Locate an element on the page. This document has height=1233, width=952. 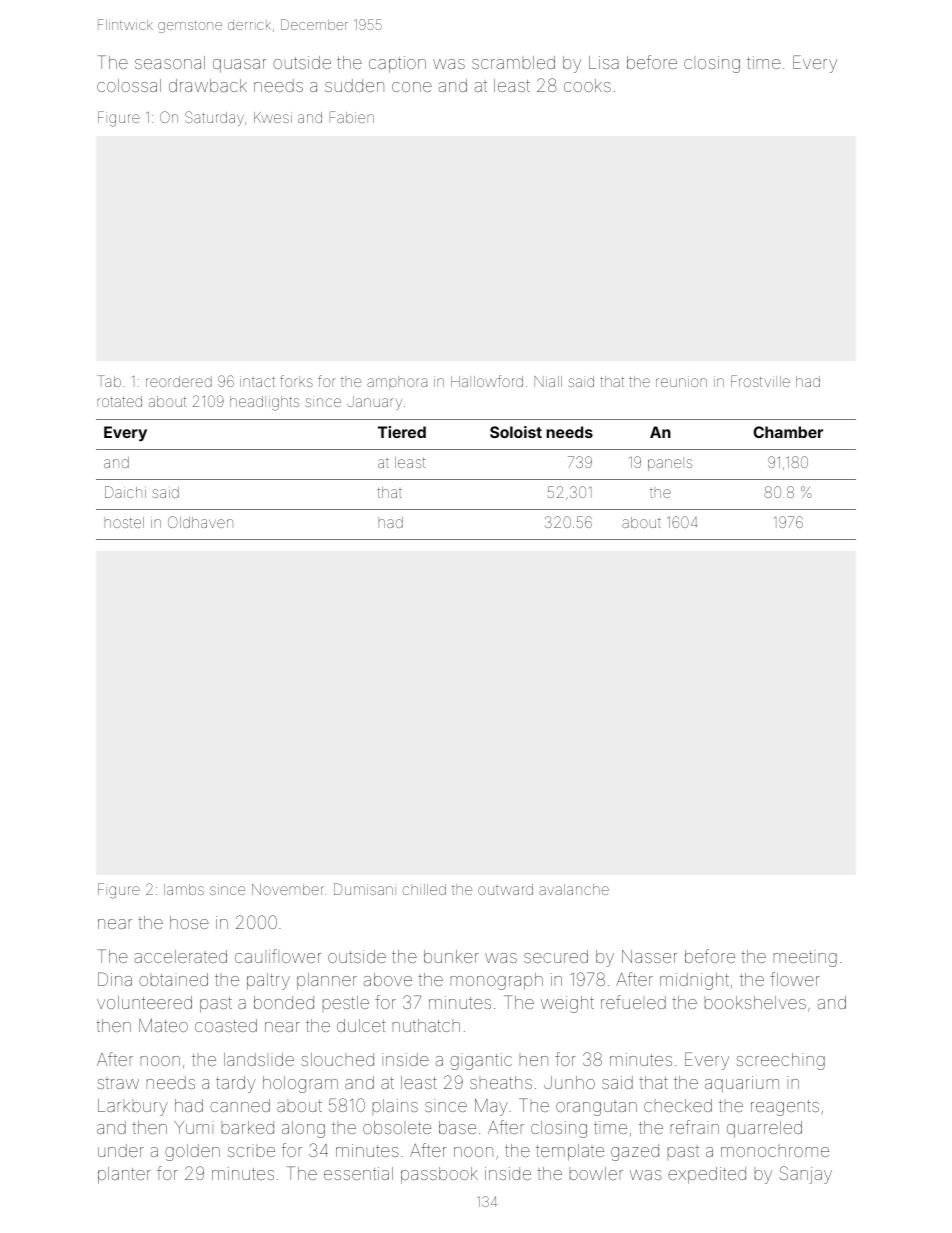
caption is located at coordinates (397, 64).
